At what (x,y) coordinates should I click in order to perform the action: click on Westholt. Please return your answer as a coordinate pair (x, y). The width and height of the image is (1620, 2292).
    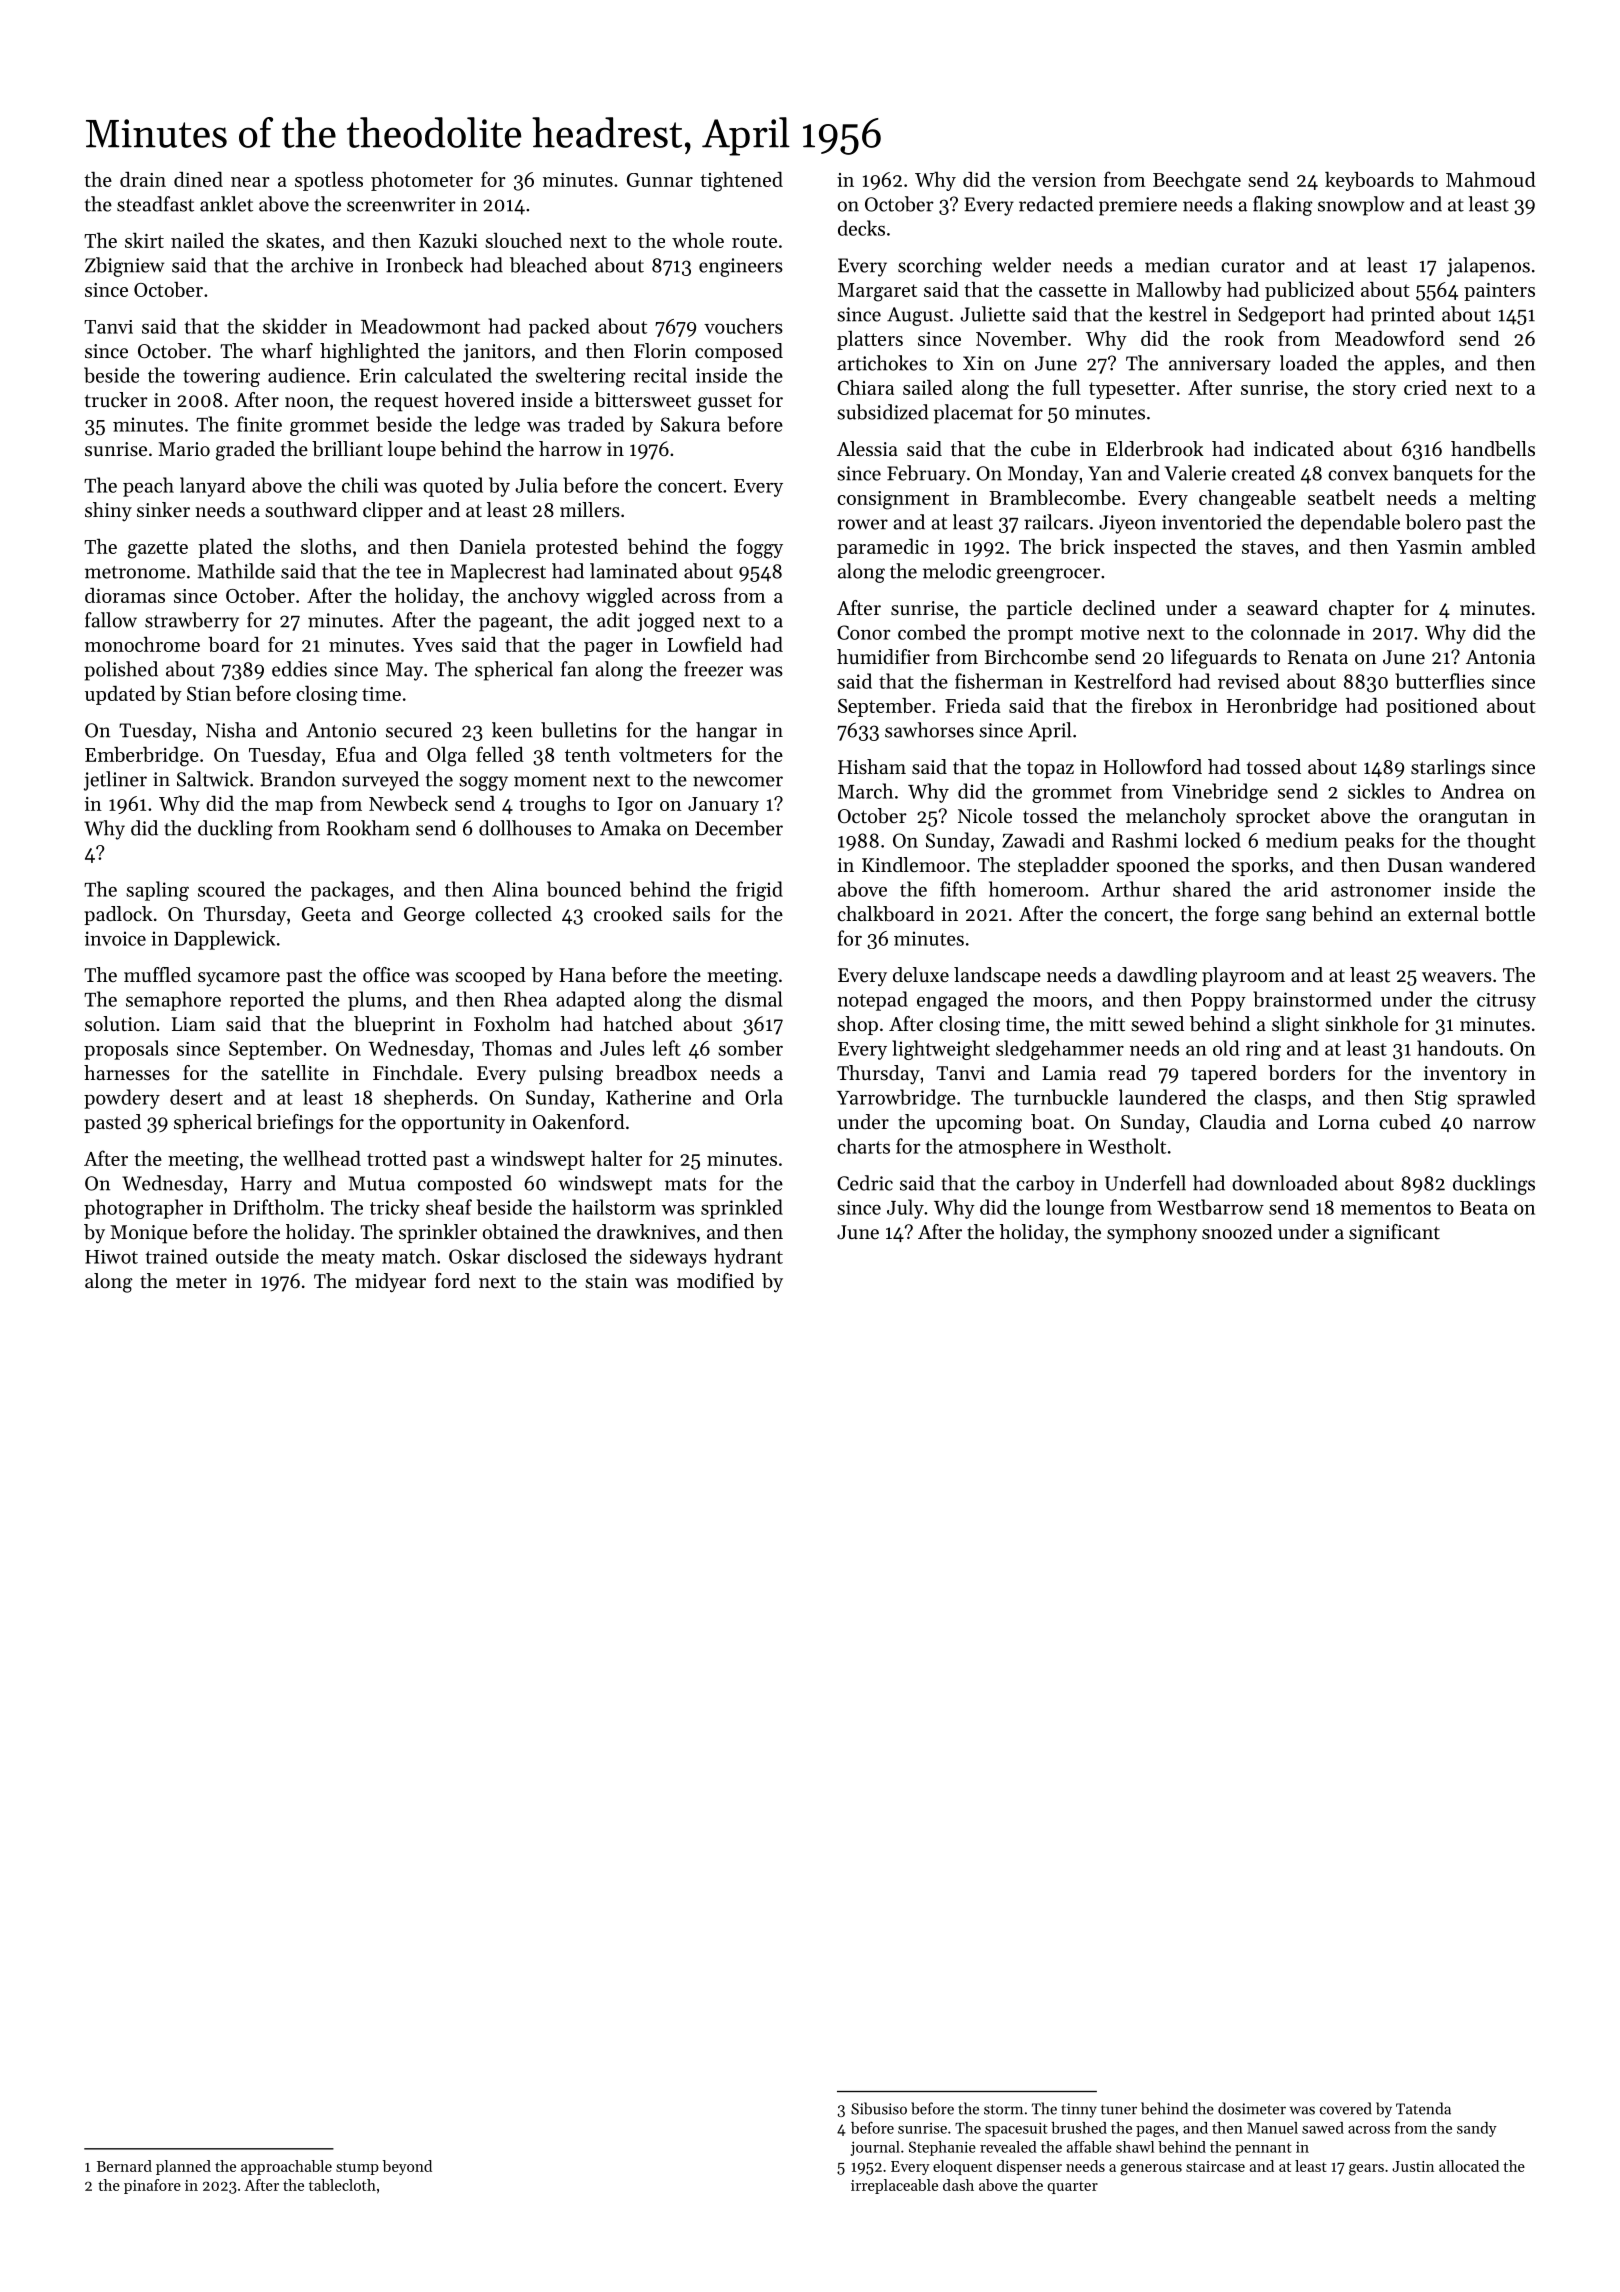
    Looking at the image, I should click on (1127, 1146).
